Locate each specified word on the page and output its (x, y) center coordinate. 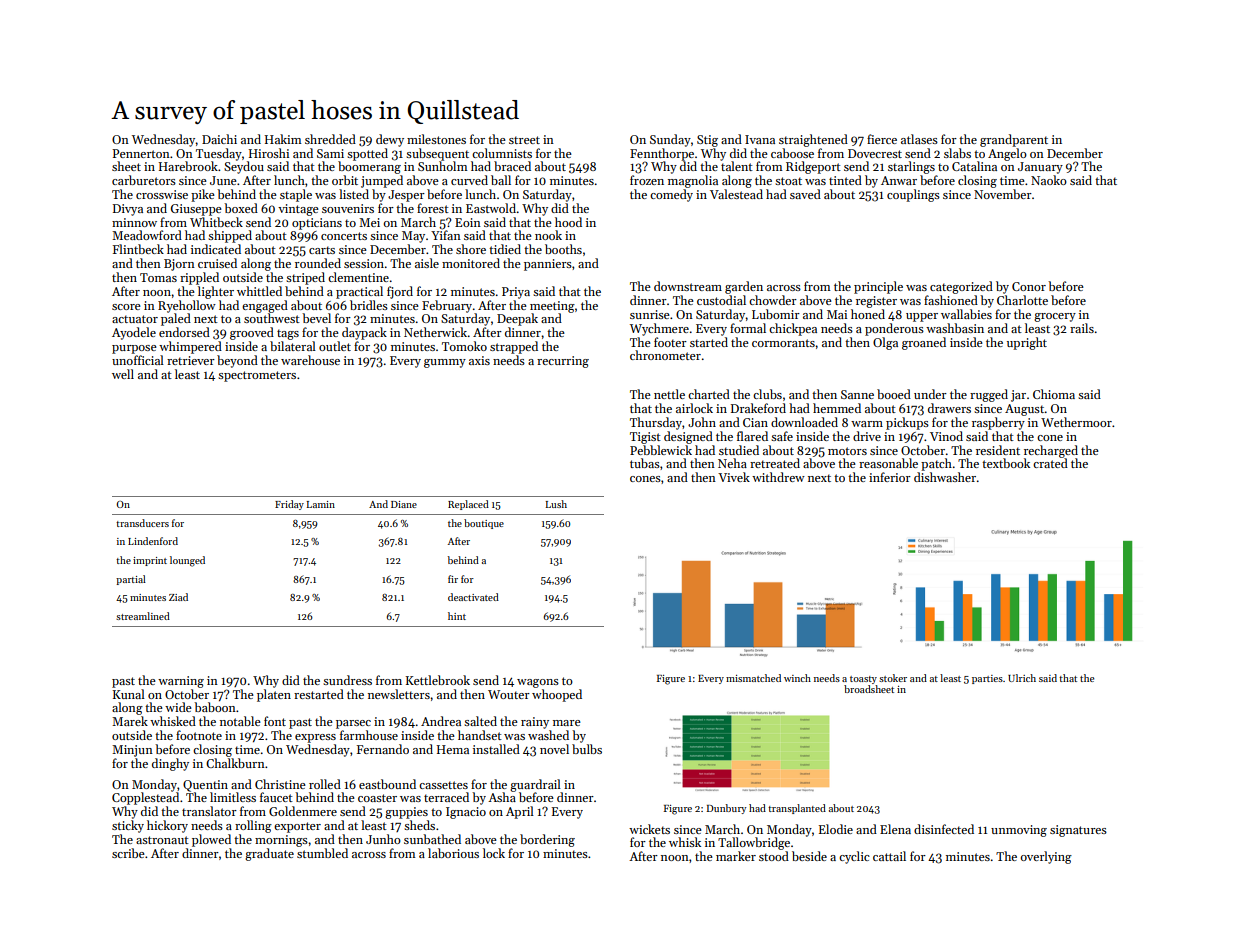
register (876, 302)
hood (568, 222)
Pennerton (141, 153)
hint (457, 616)
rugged (989, 395)
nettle (669, 394)
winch (797, 678)
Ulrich (1022, 678)
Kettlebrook (438, 680)
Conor (1029, 286)
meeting (552, 307)
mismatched (753, 678)
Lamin (321, 504)
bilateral (293, 346)
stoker (893, 678)
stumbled (322, 853)
